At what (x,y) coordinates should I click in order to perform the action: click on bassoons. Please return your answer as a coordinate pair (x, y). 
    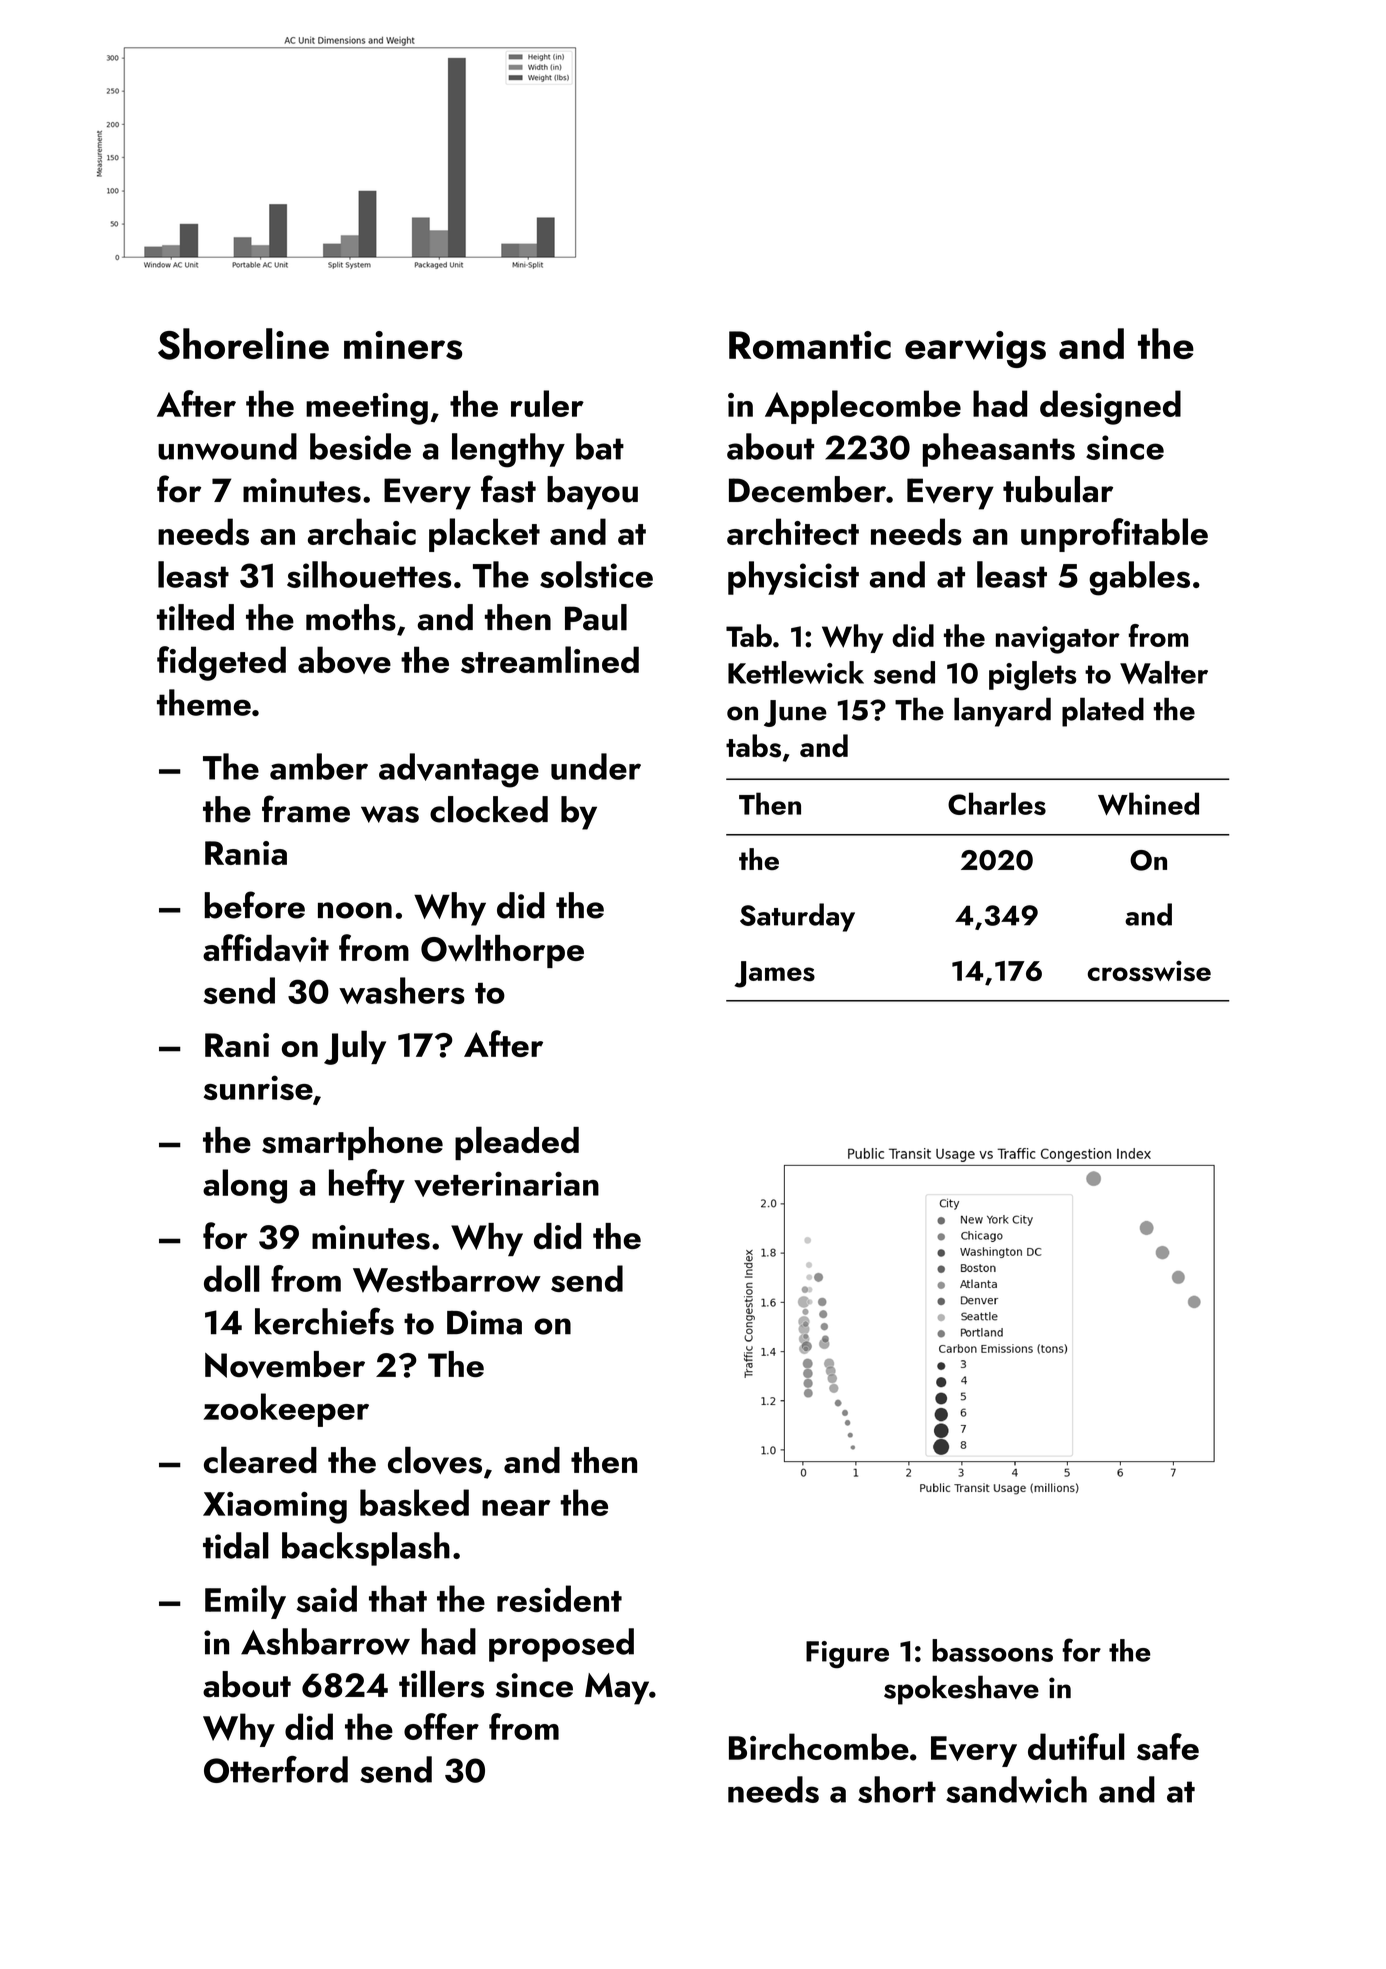
    Looking at the image, I should click on (992, 1650).
